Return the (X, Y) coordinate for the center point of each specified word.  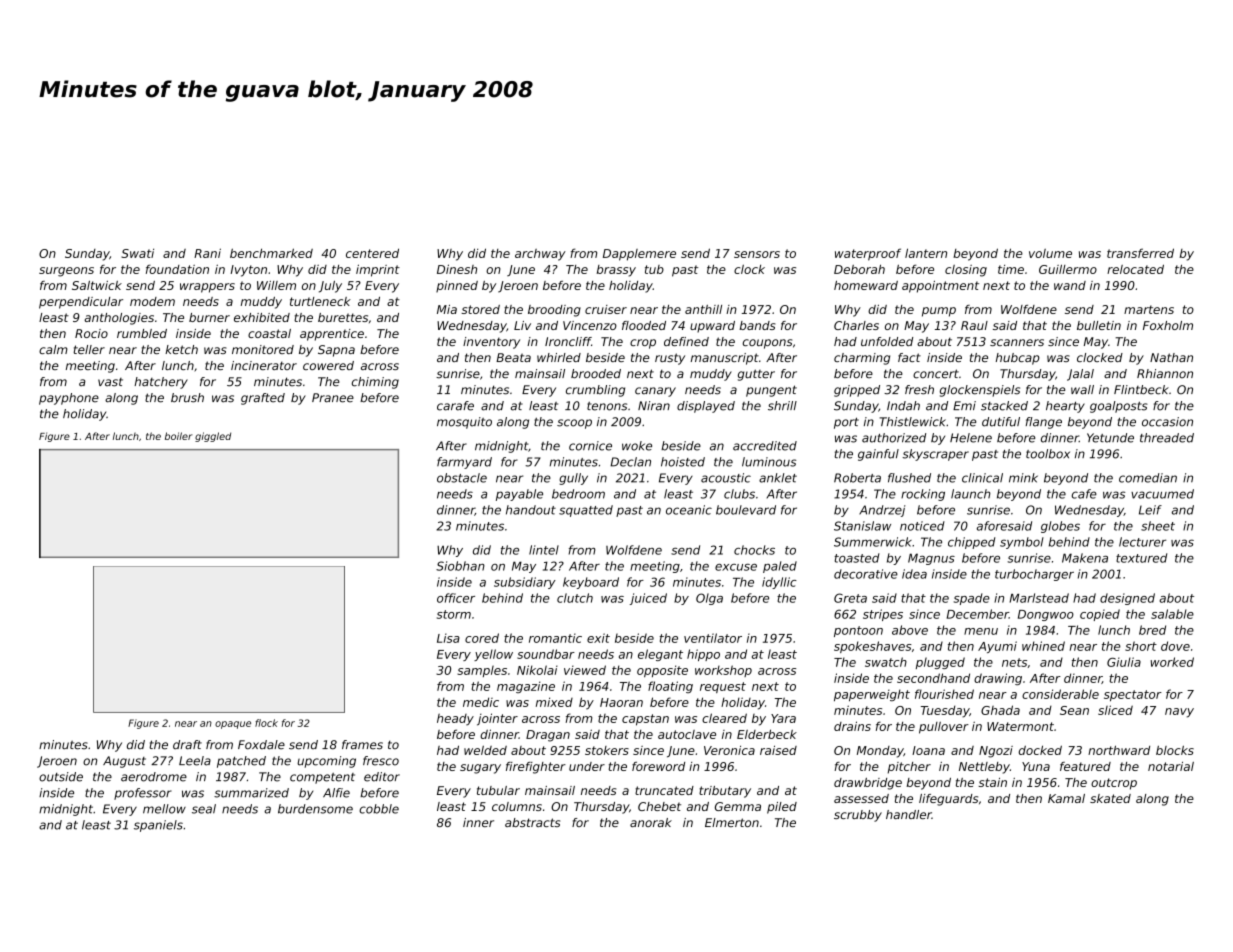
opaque (233, 725)
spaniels (158, 826)
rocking (923, 495)
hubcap (1018, 359)
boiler (178, 436)
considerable (1060, 694)
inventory (491, 343)
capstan (645, 720)
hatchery (161, 383)
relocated (1135, 269)
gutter (756, 375)
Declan (630, 462)
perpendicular (81, 303)
